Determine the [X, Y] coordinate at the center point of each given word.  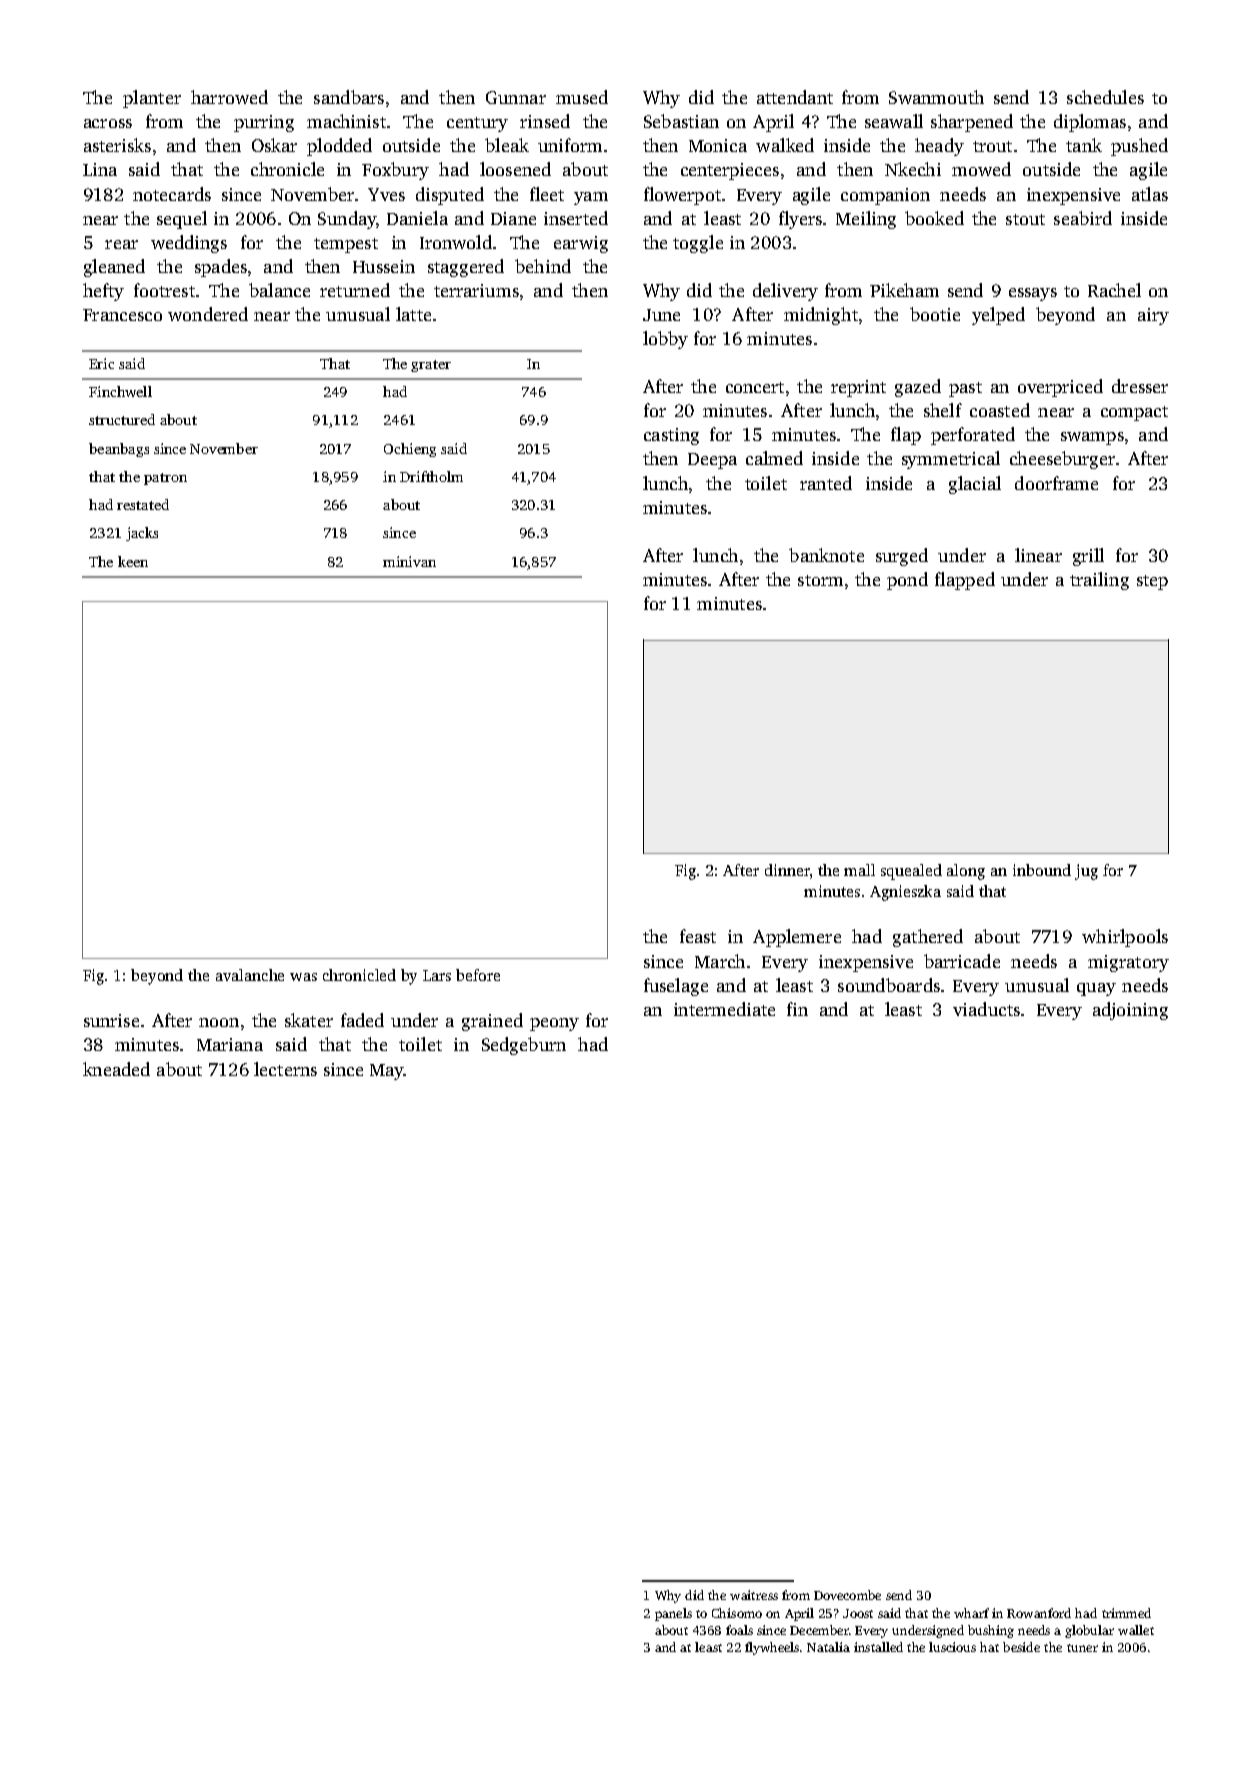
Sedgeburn [524, 1046]
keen [133, 561]
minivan [409, 561]
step [1152, 582]
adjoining [1130, 1011]
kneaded [116, 1069]
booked [934, 218]
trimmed [1126, 1613]
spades [221, 268]
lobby [665, 340]
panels [673, 1614]
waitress [754, 1595]
